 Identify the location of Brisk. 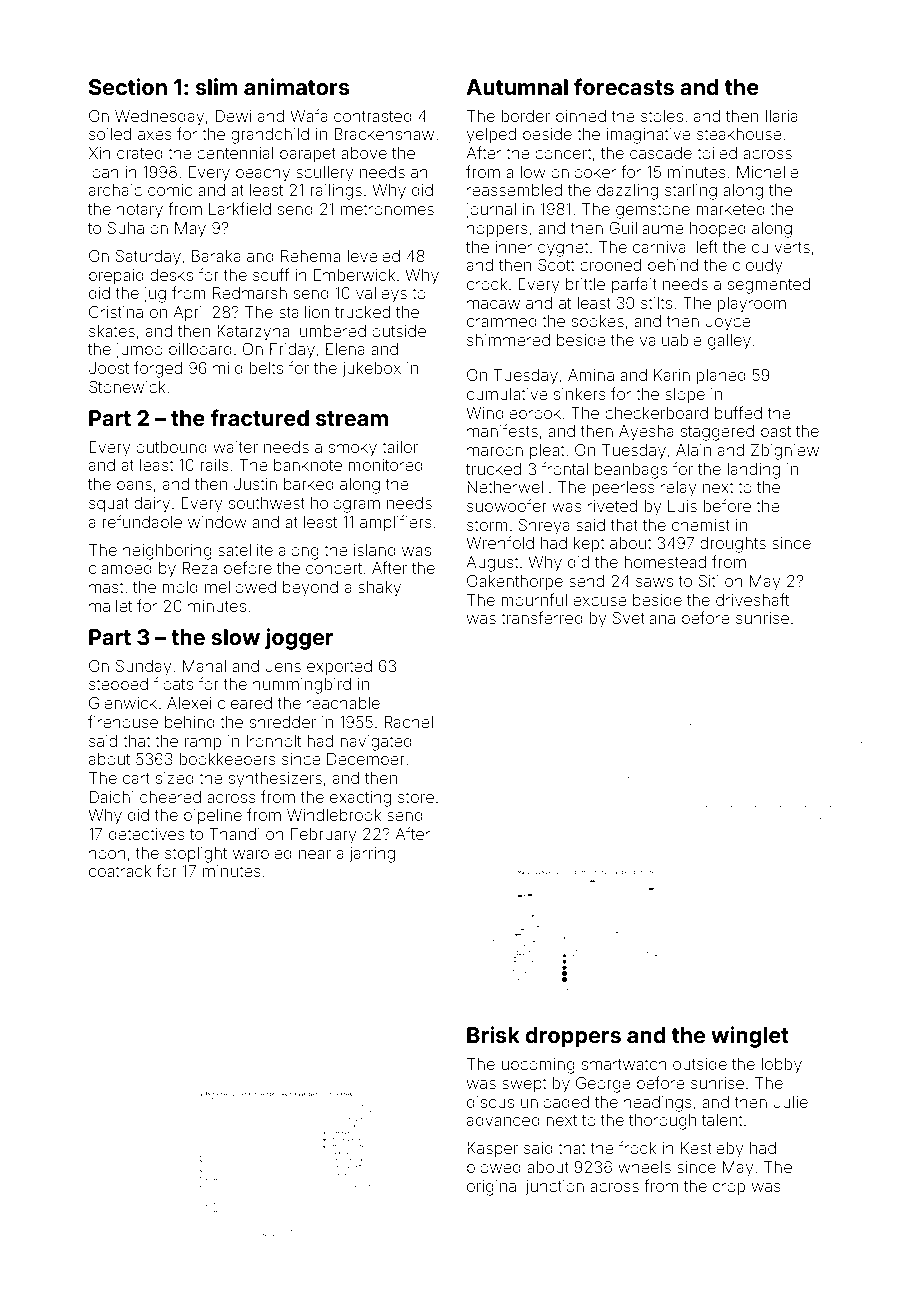
(493, 1034).
